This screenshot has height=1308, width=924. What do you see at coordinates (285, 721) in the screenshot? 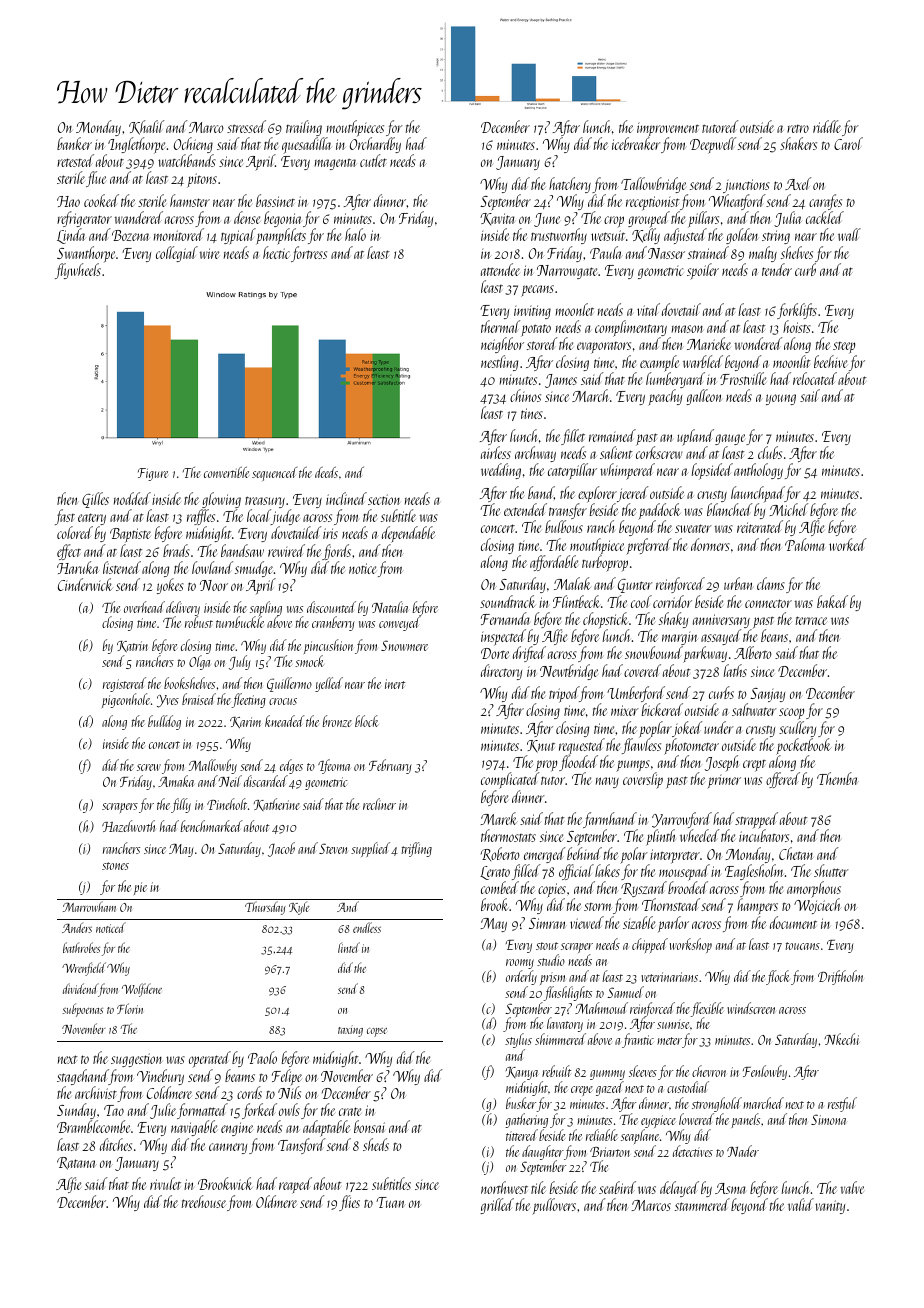
I see `kneaded` at bounding box center [285, 721].
